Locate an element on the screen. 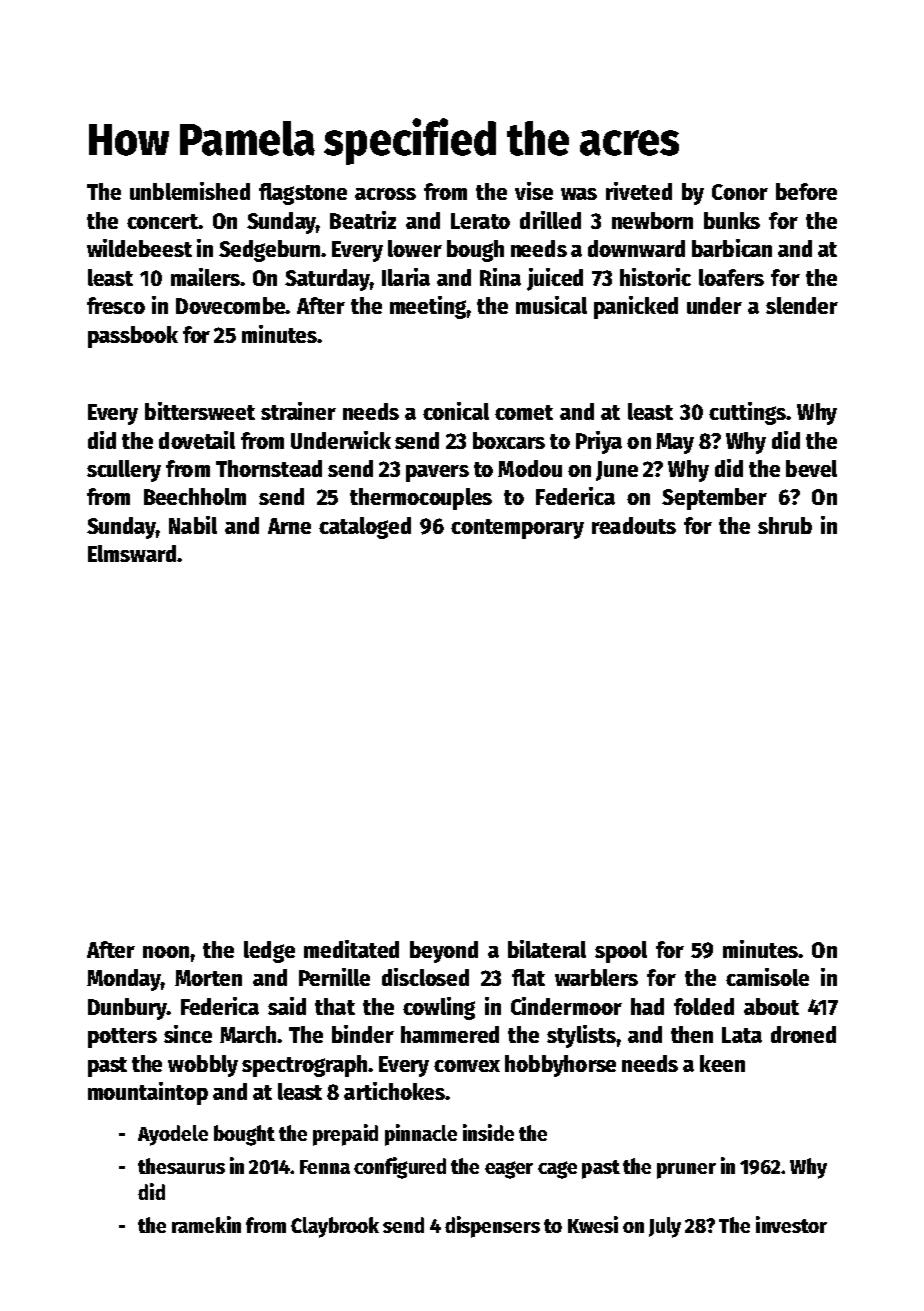 Image resolution: width=924 pixels, height=1311 pixels. riveted is located at coordinates (639, 191).
